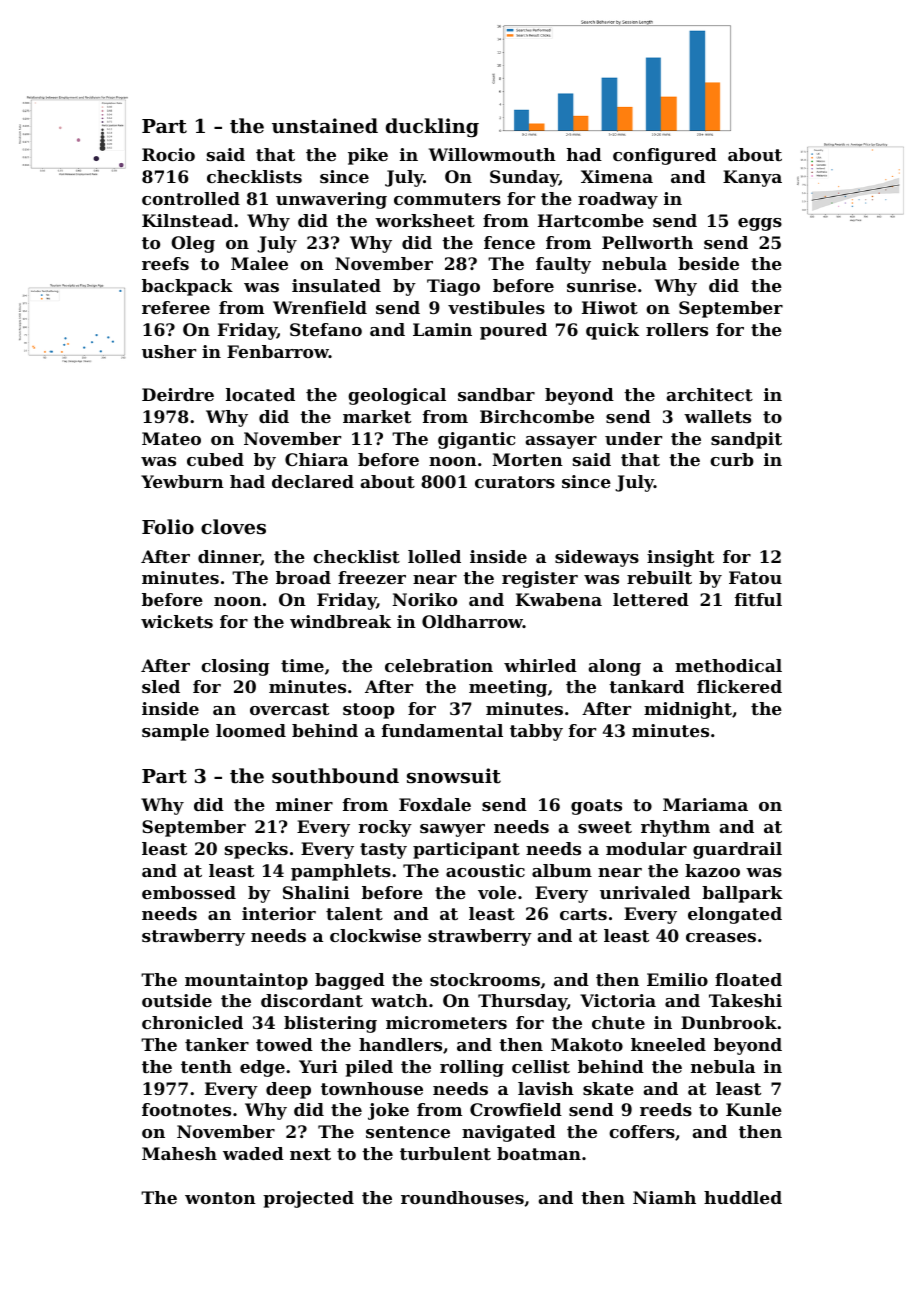 This screenshot has width=924, height=1314. I want to click on declared, so click(313, 481).
